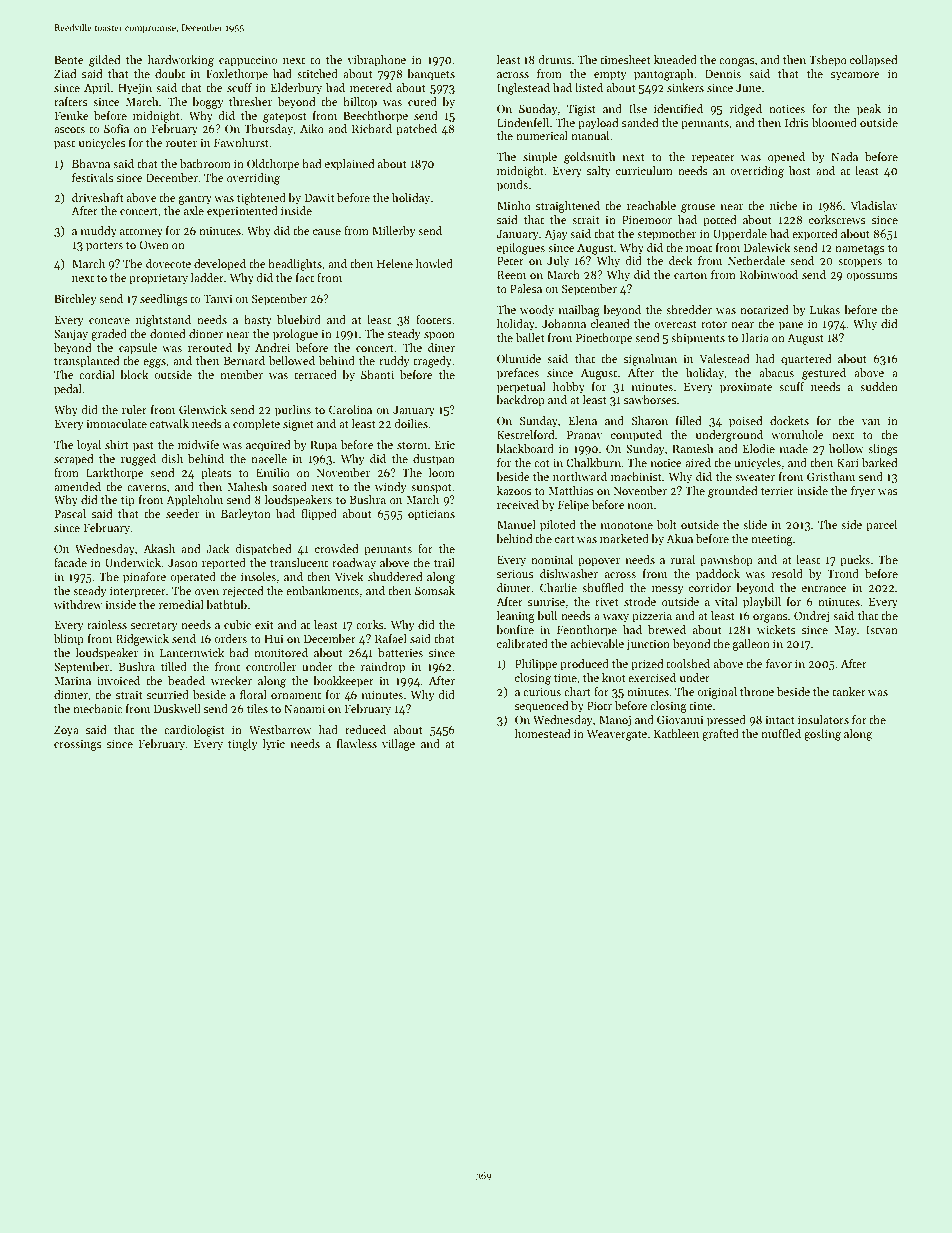 The width and height of the screenshot is (952, 1233). What do you see at coordinates (824, 374) in the screenshot?
I see `gestured` at bounding box center [824, 374].
